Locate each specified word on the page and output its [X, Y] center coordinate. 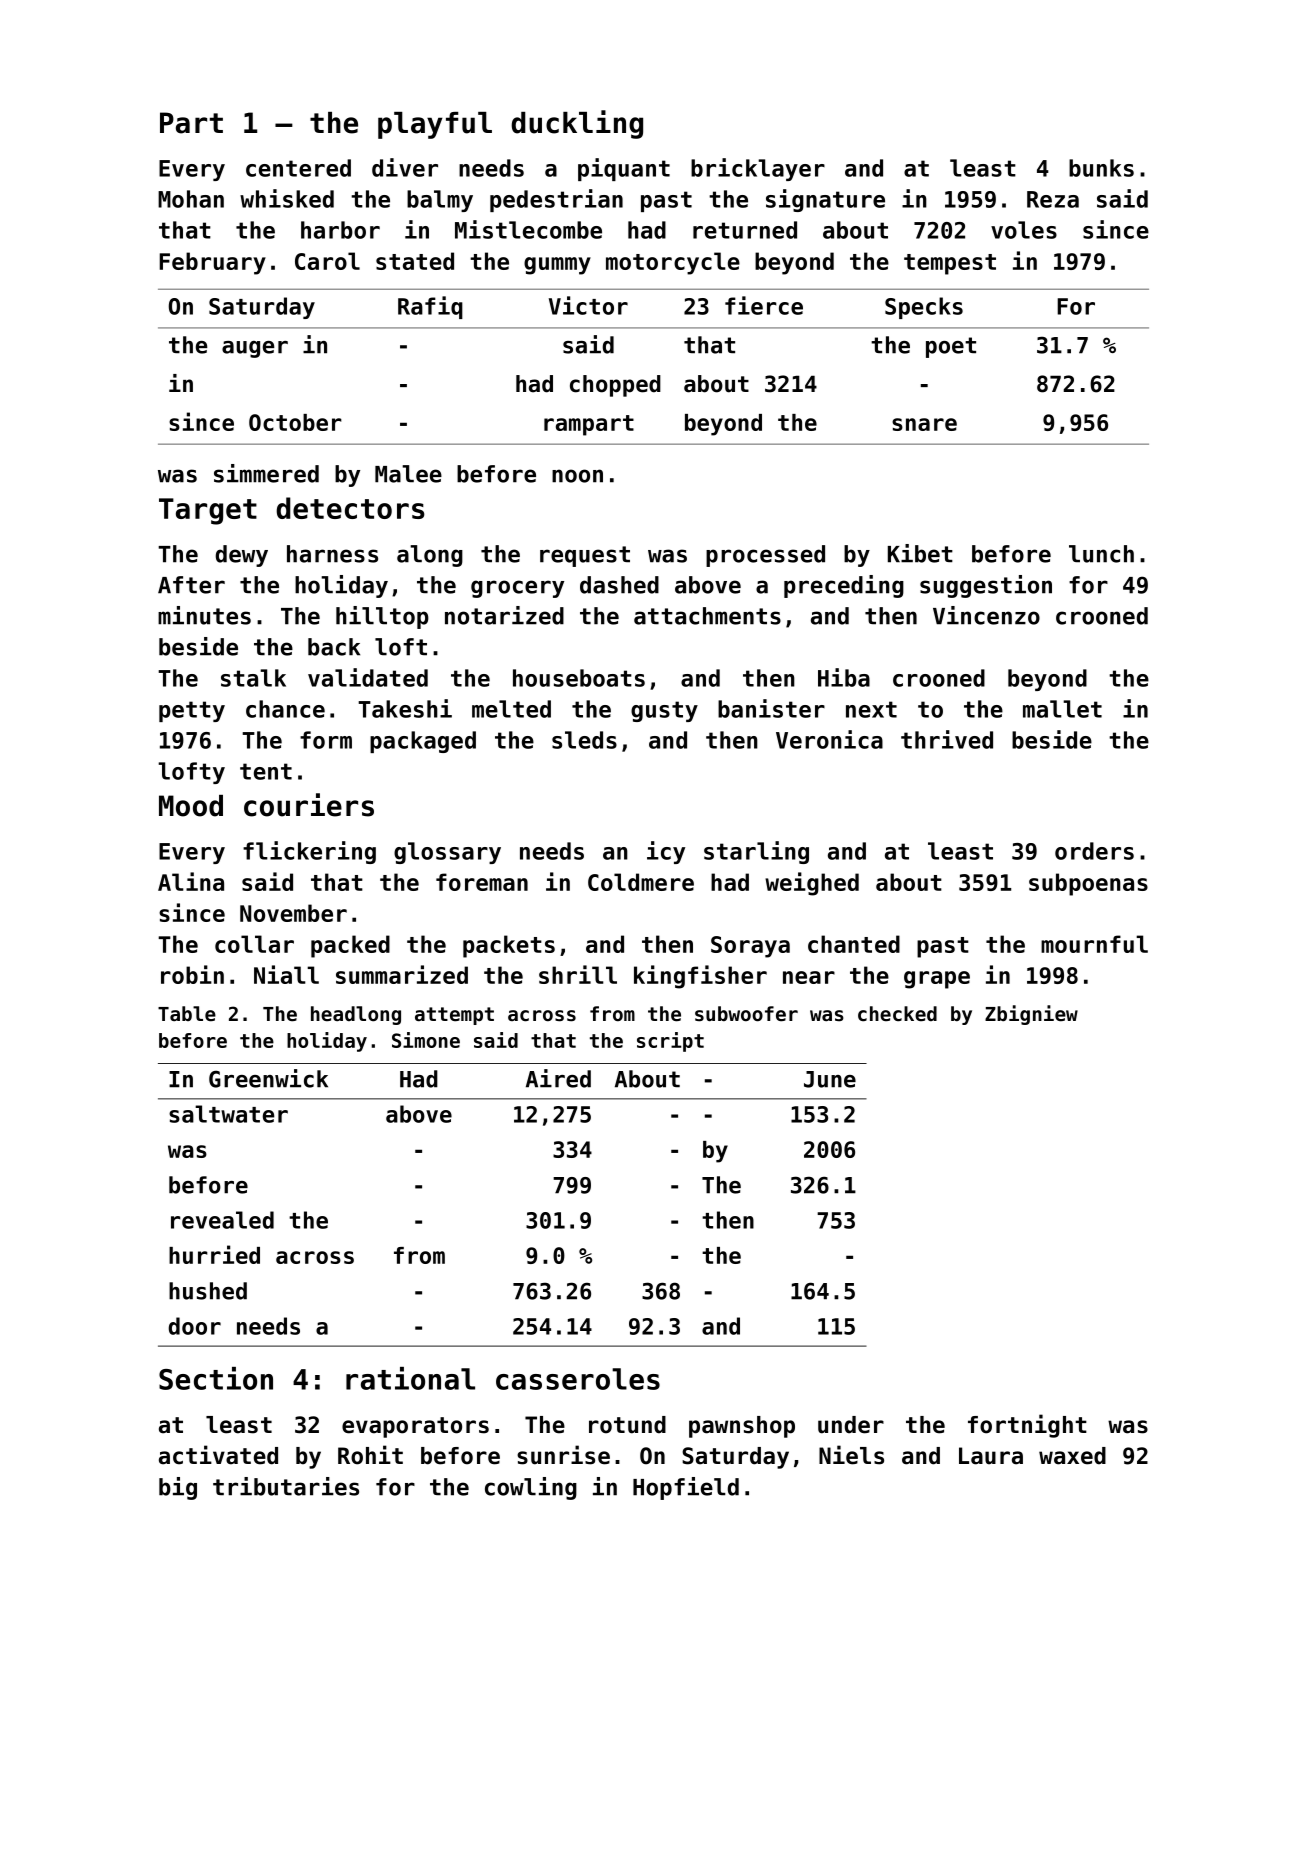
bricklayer [758, 169]
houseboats [579, 678]
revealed [222, 1220]
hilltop [382, 617]
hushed [208, 1291]
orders [1094, 851]
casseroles [578, 1379]
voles [1024, 230]
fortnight [1027, 1426]
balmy [440, 201]
